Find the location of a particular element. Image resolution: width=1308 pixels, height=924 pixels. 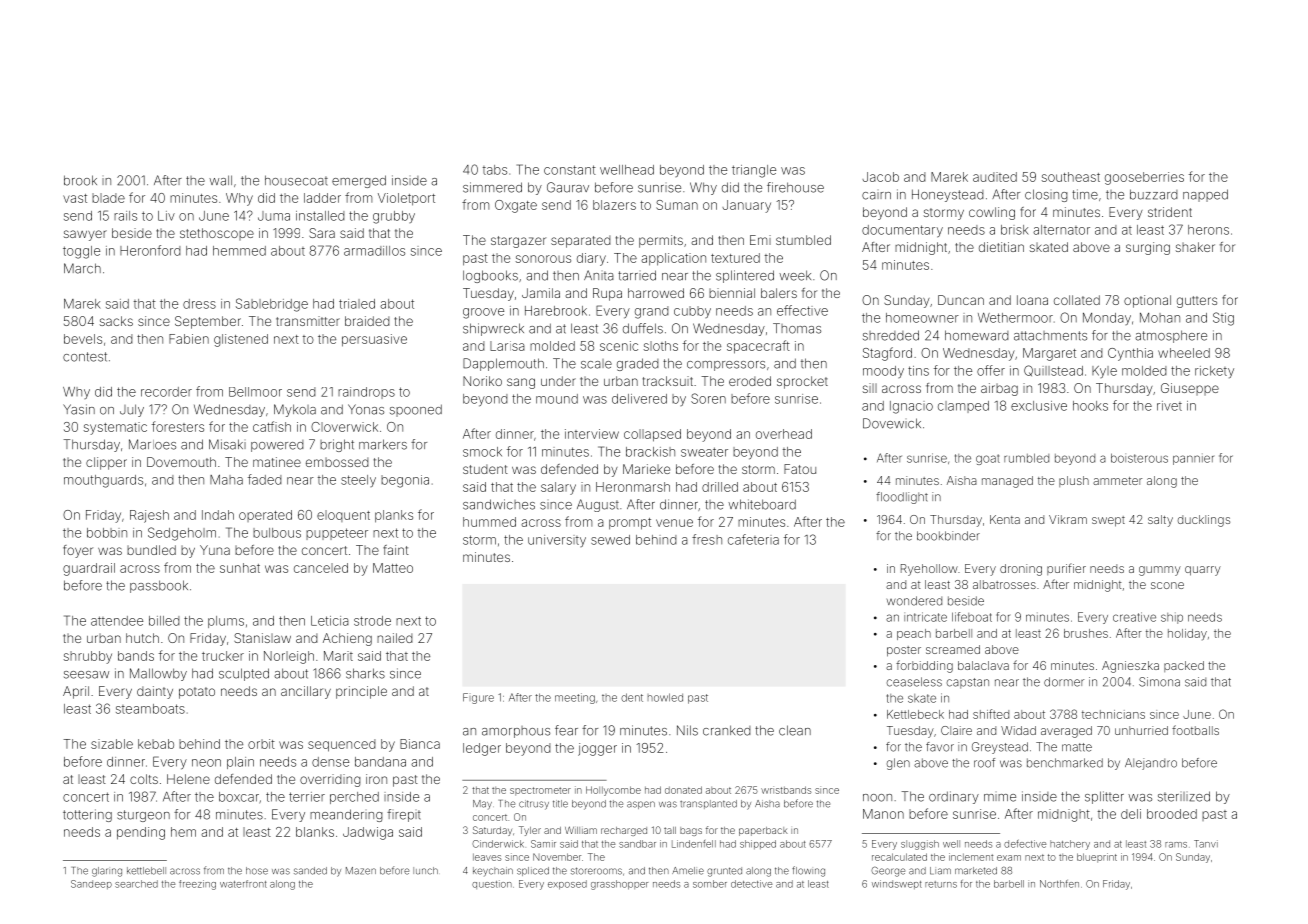

gooseberries is located at coordinates (1144, 178).
